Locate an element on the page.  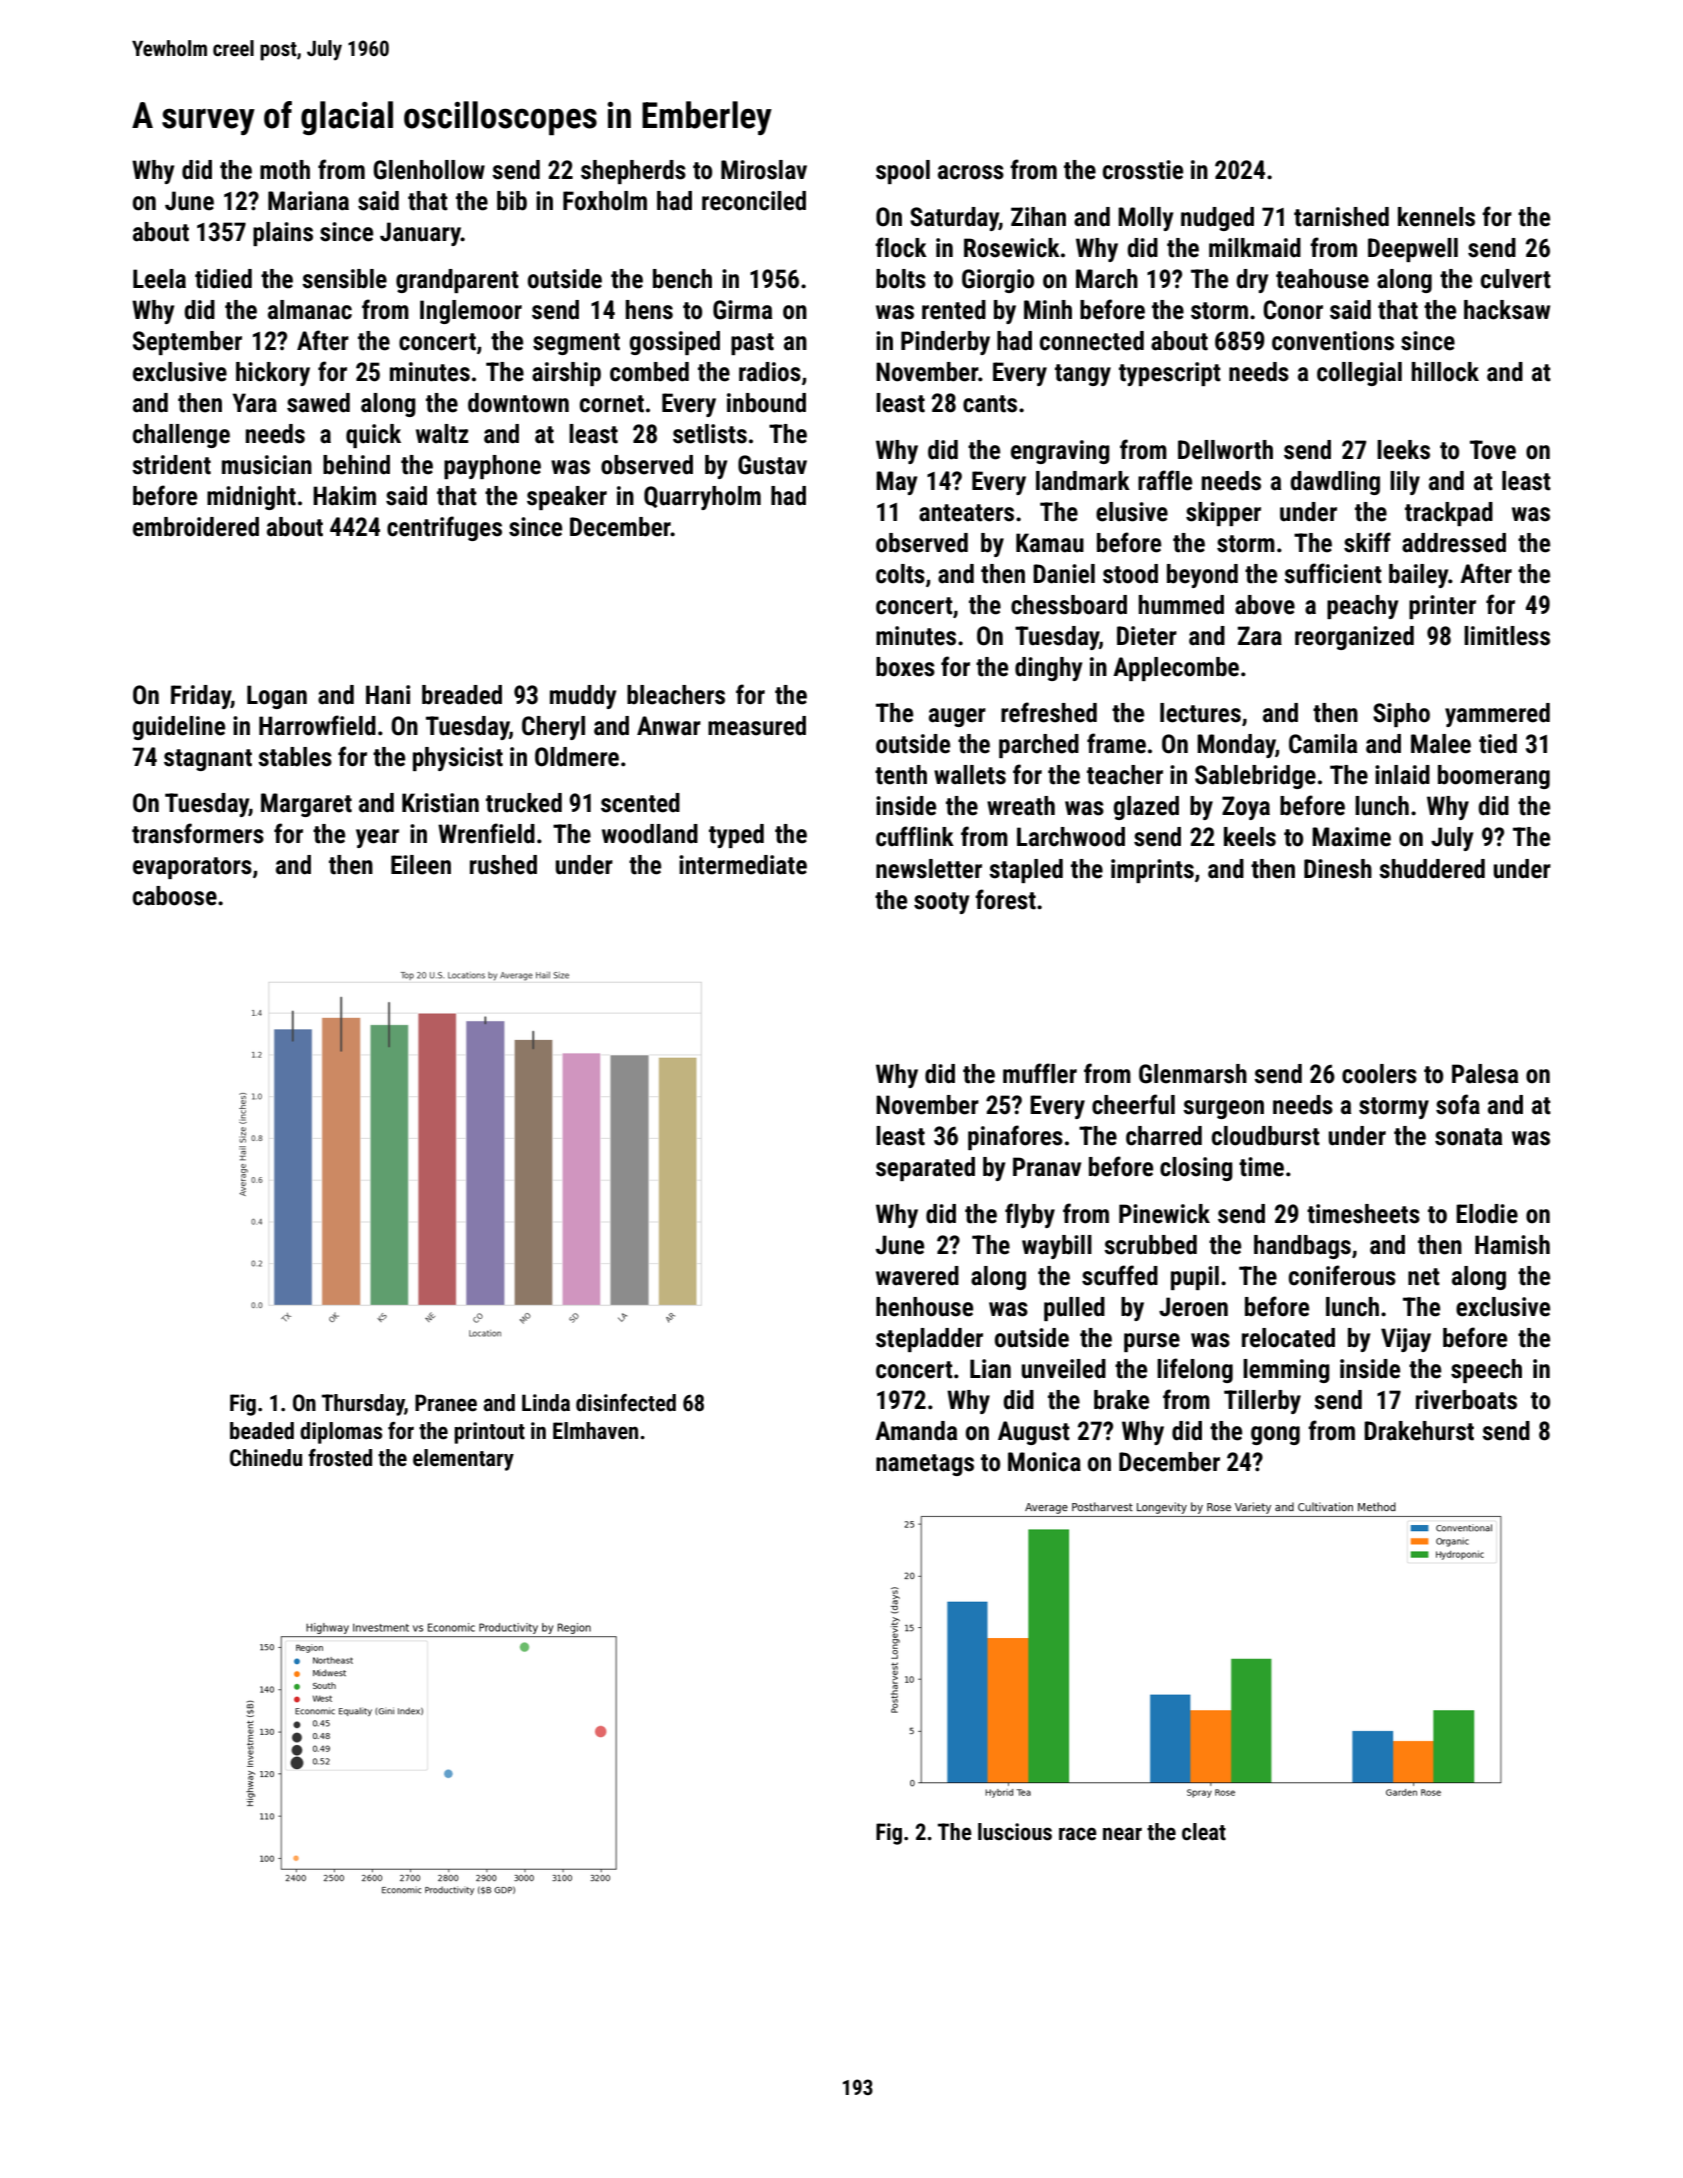
crosstie is located at coordinates (1143, 170).
